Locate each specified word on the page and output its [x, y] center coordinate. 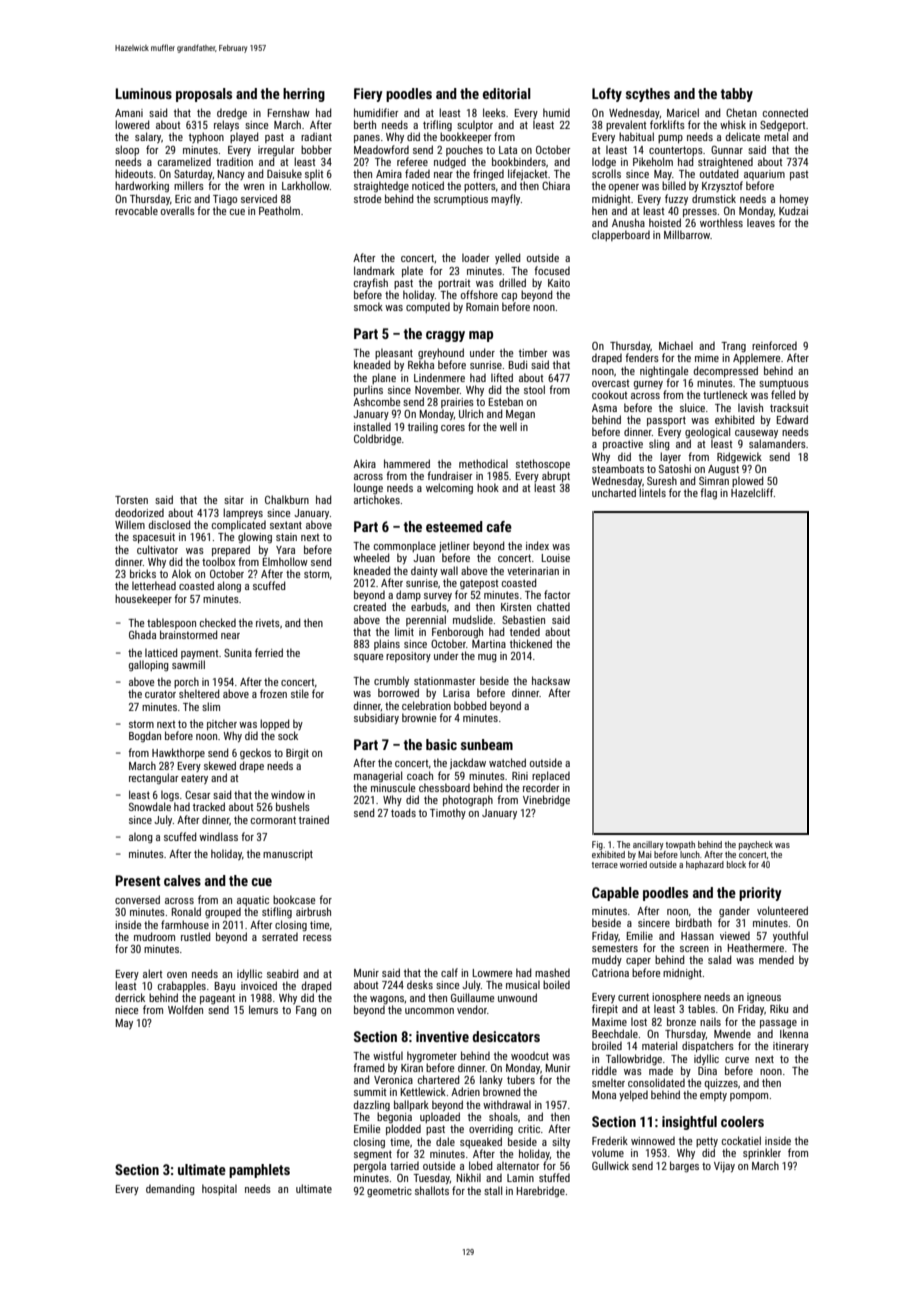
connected [785, 112]
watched [507, 762]
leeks [494, 112]
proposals [204, 95]
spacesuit [154, 538]
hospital [219, 1189]
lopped [274, 724]
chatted [553, 606]
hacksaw [551, 680]
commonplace [405, 546]
